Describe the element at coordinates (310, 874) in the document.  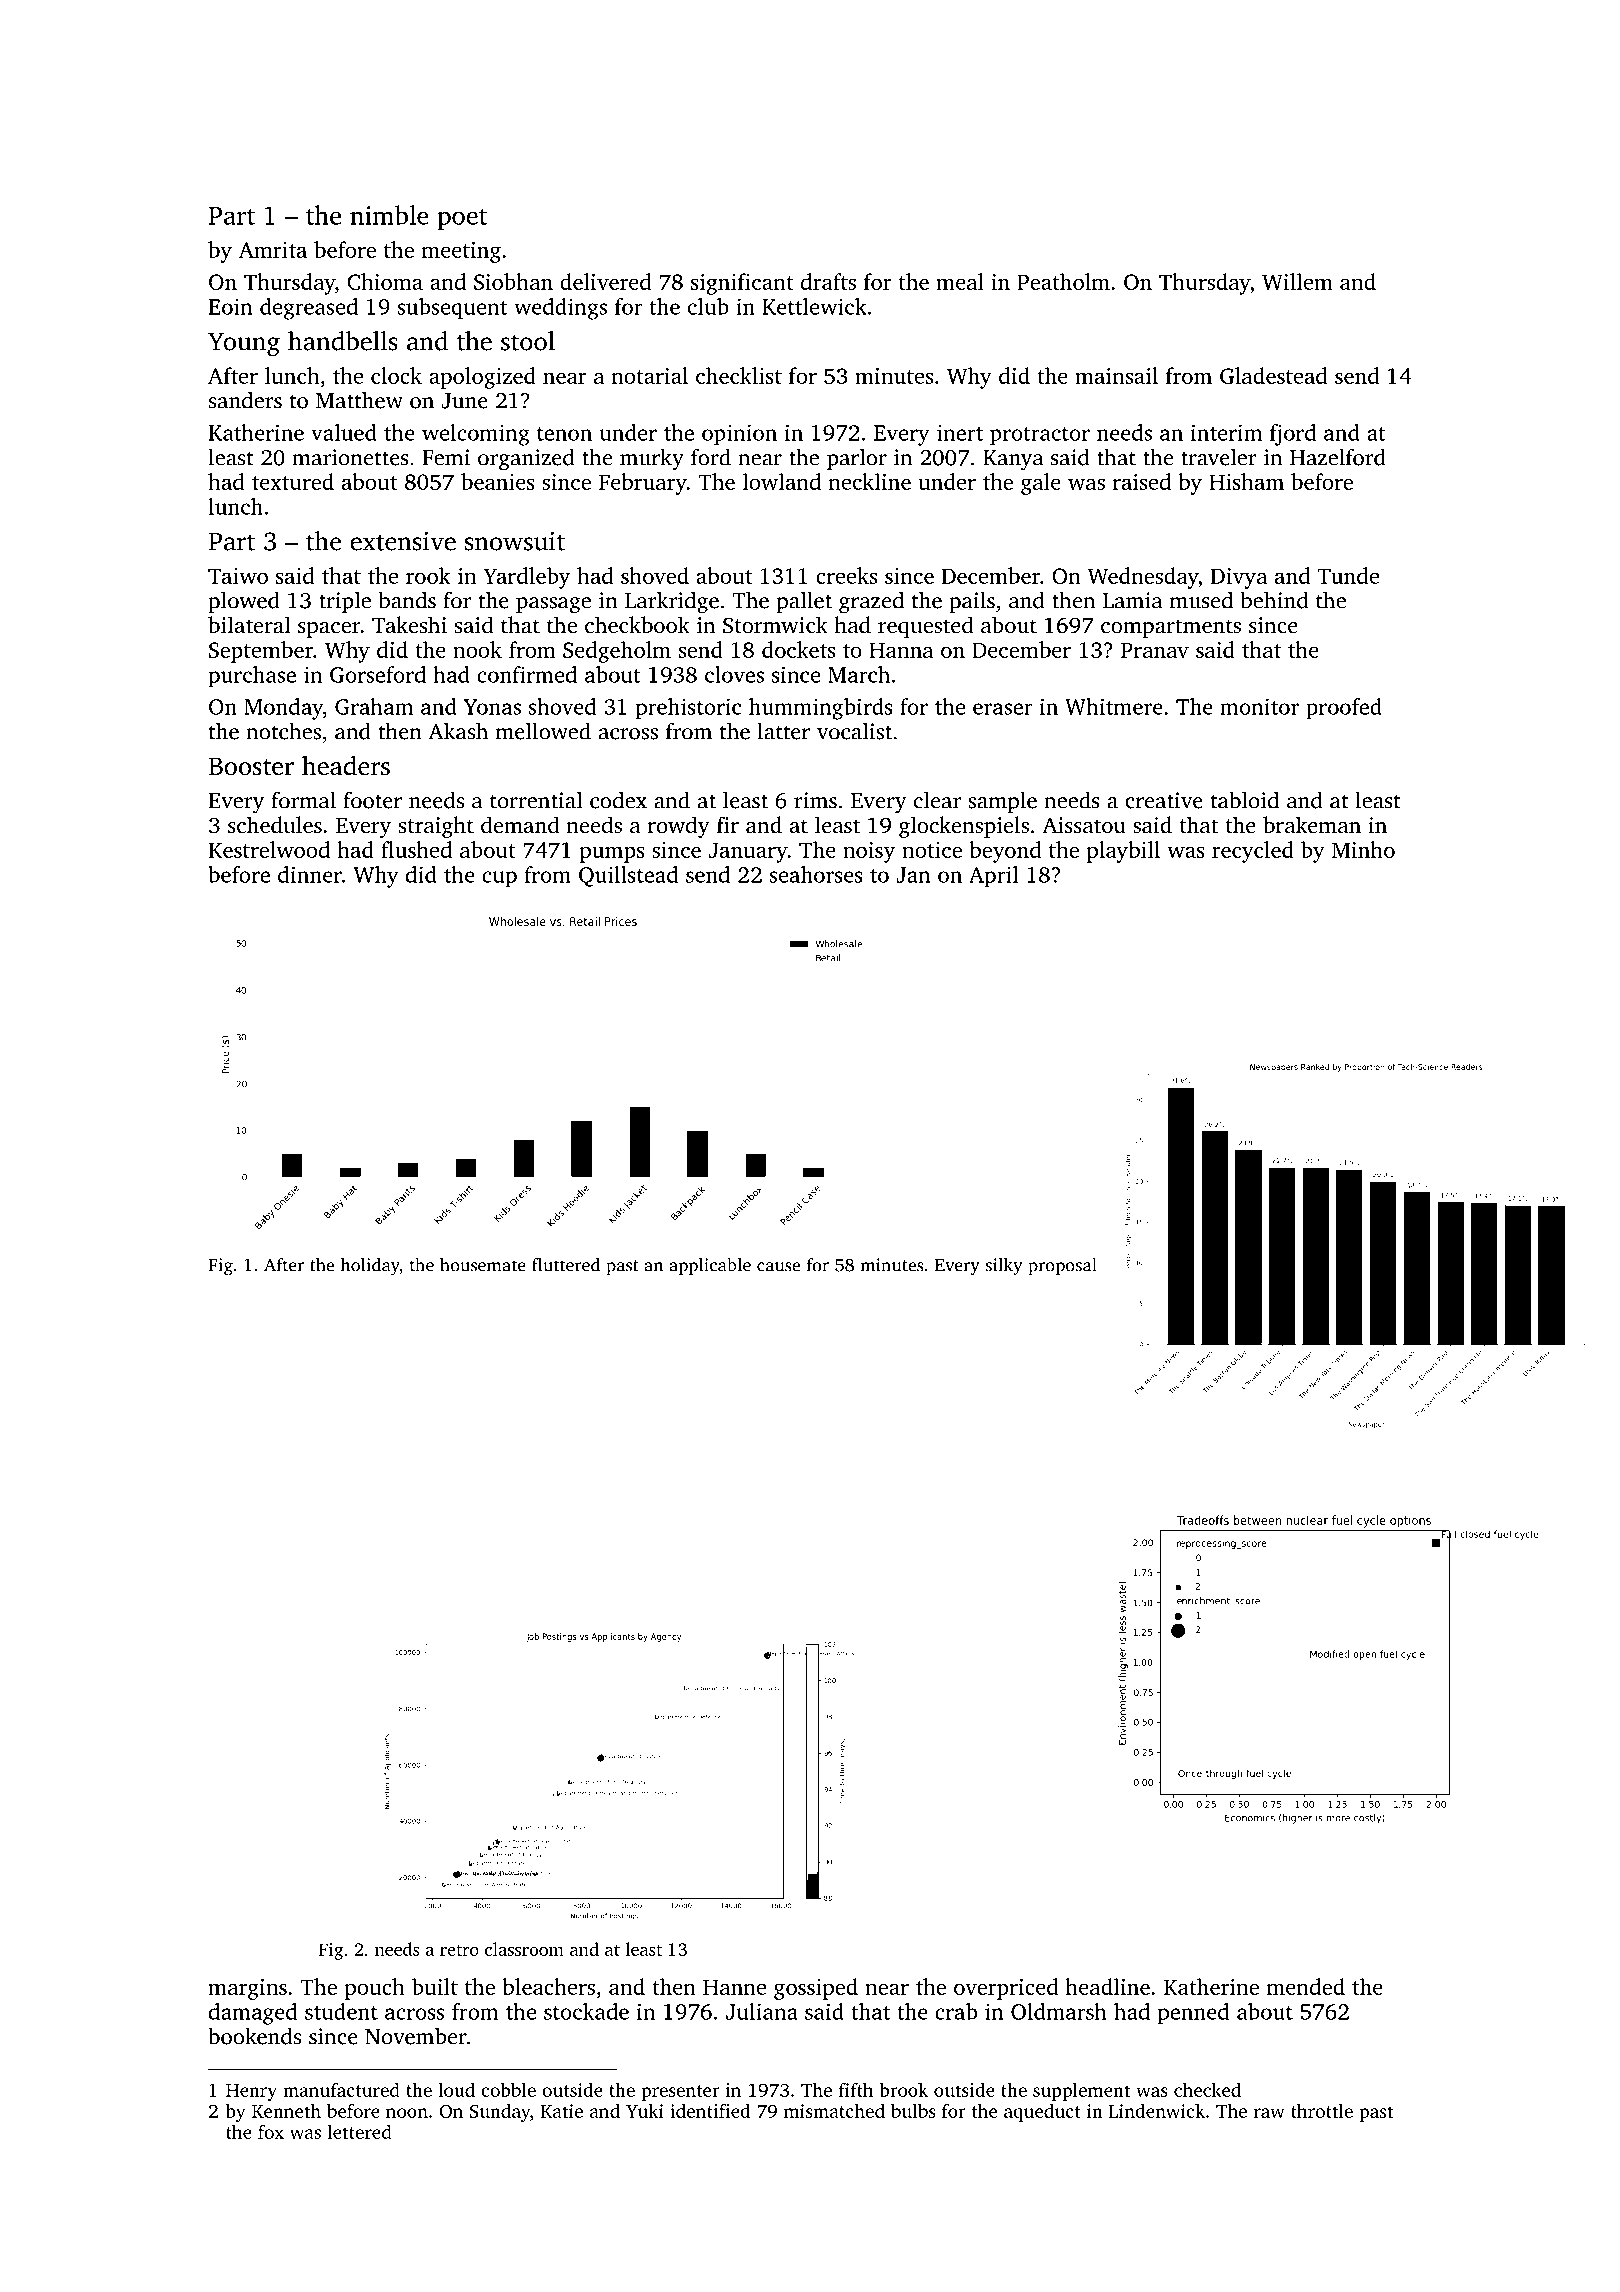
I see `dinner` at that location.
